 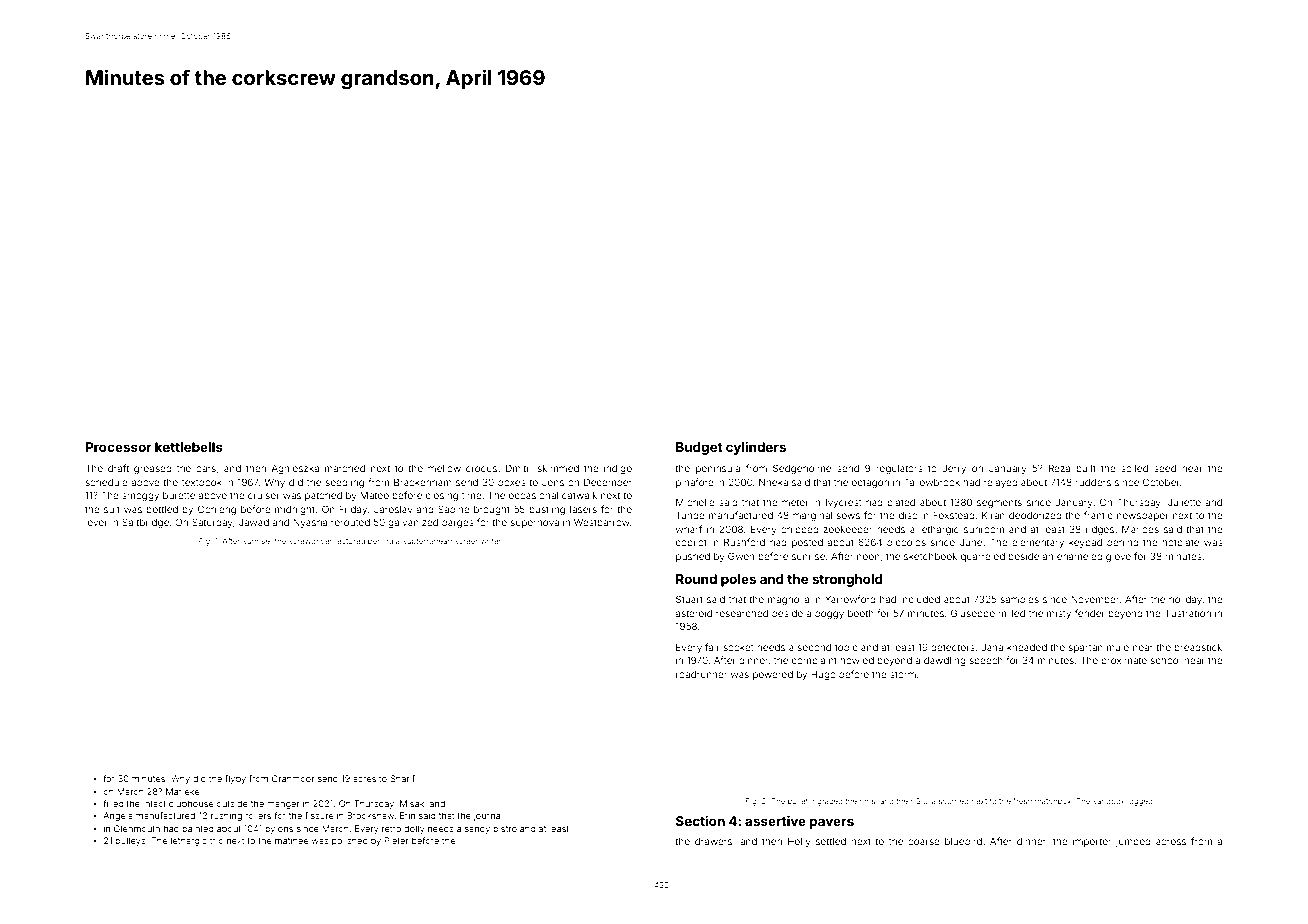 I want to click on manger, so click(x=283, y=805).
